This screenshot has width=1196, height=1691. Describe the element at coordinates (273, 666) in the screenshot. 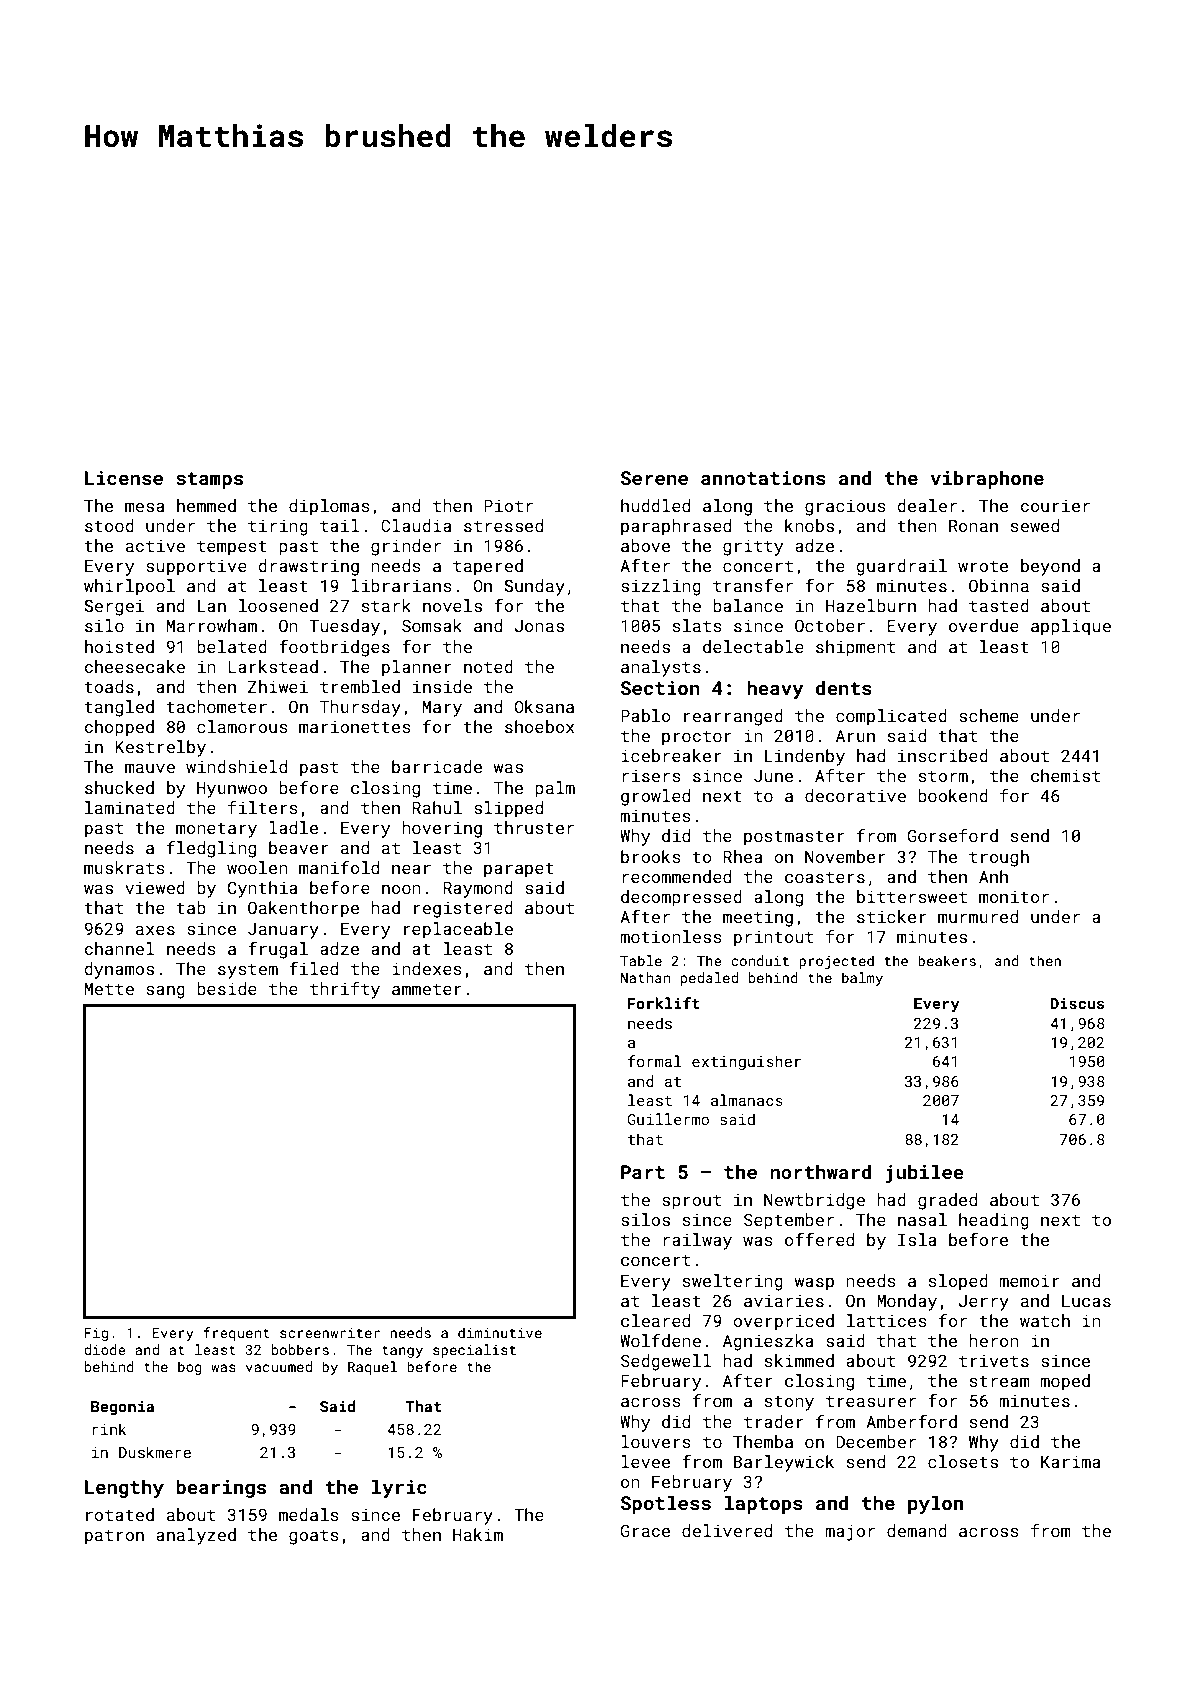

I see `Larkstead` at that location.
